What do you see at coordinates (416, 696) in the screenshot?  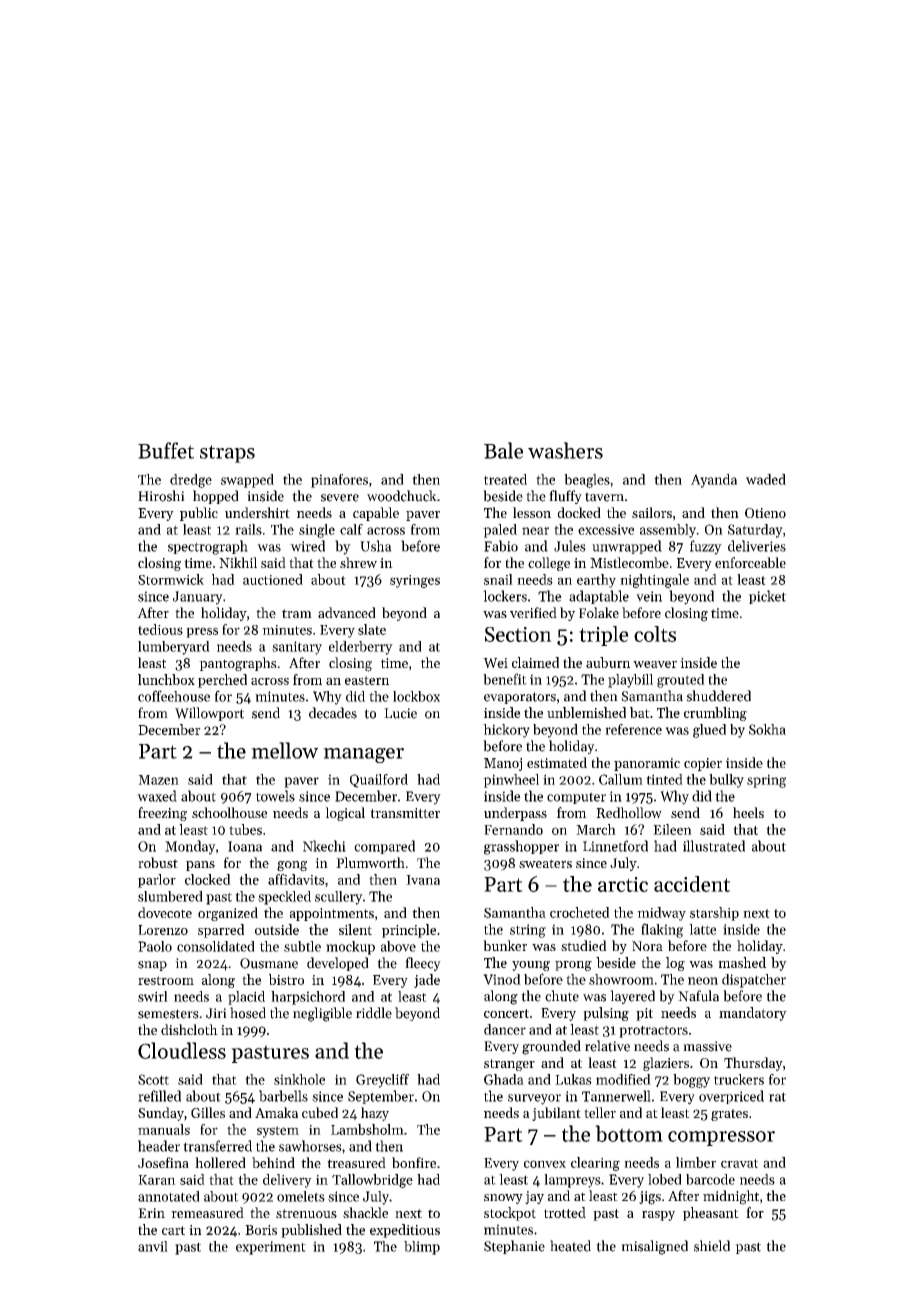 I see `lockbox` at bounding box center [416, 696].
